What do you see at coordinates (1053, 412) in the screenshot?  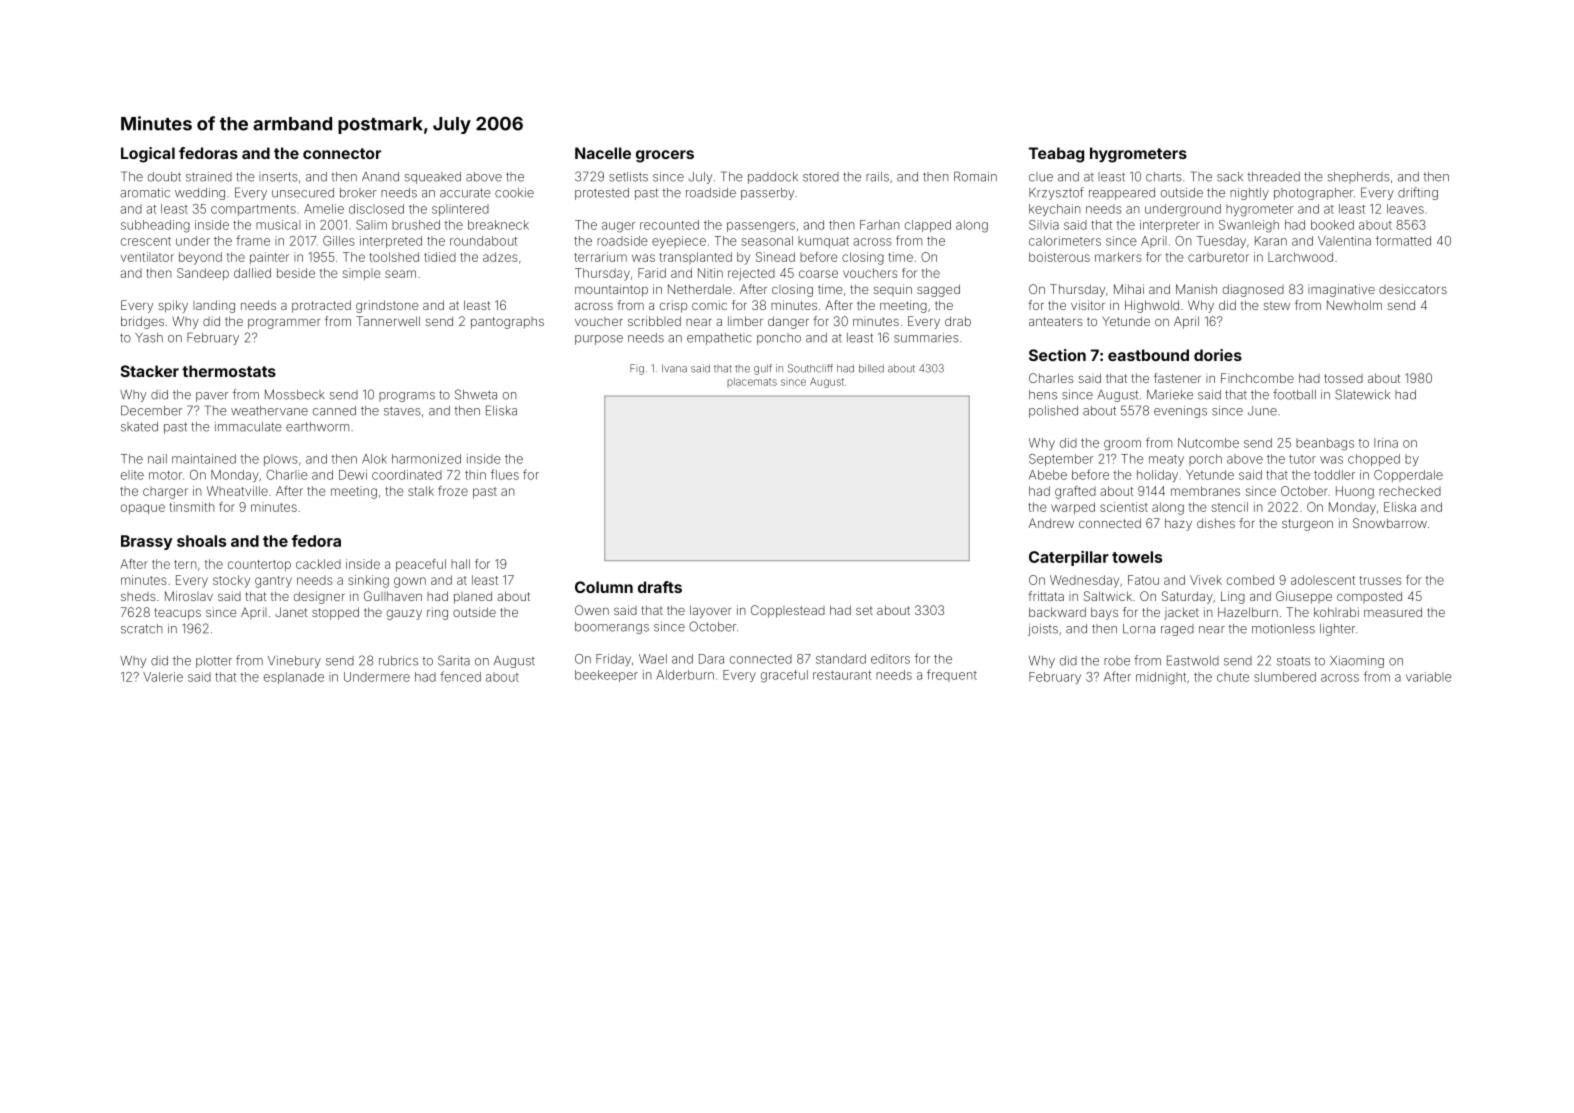 I see `polished` at bounding box center [1053, 412].
